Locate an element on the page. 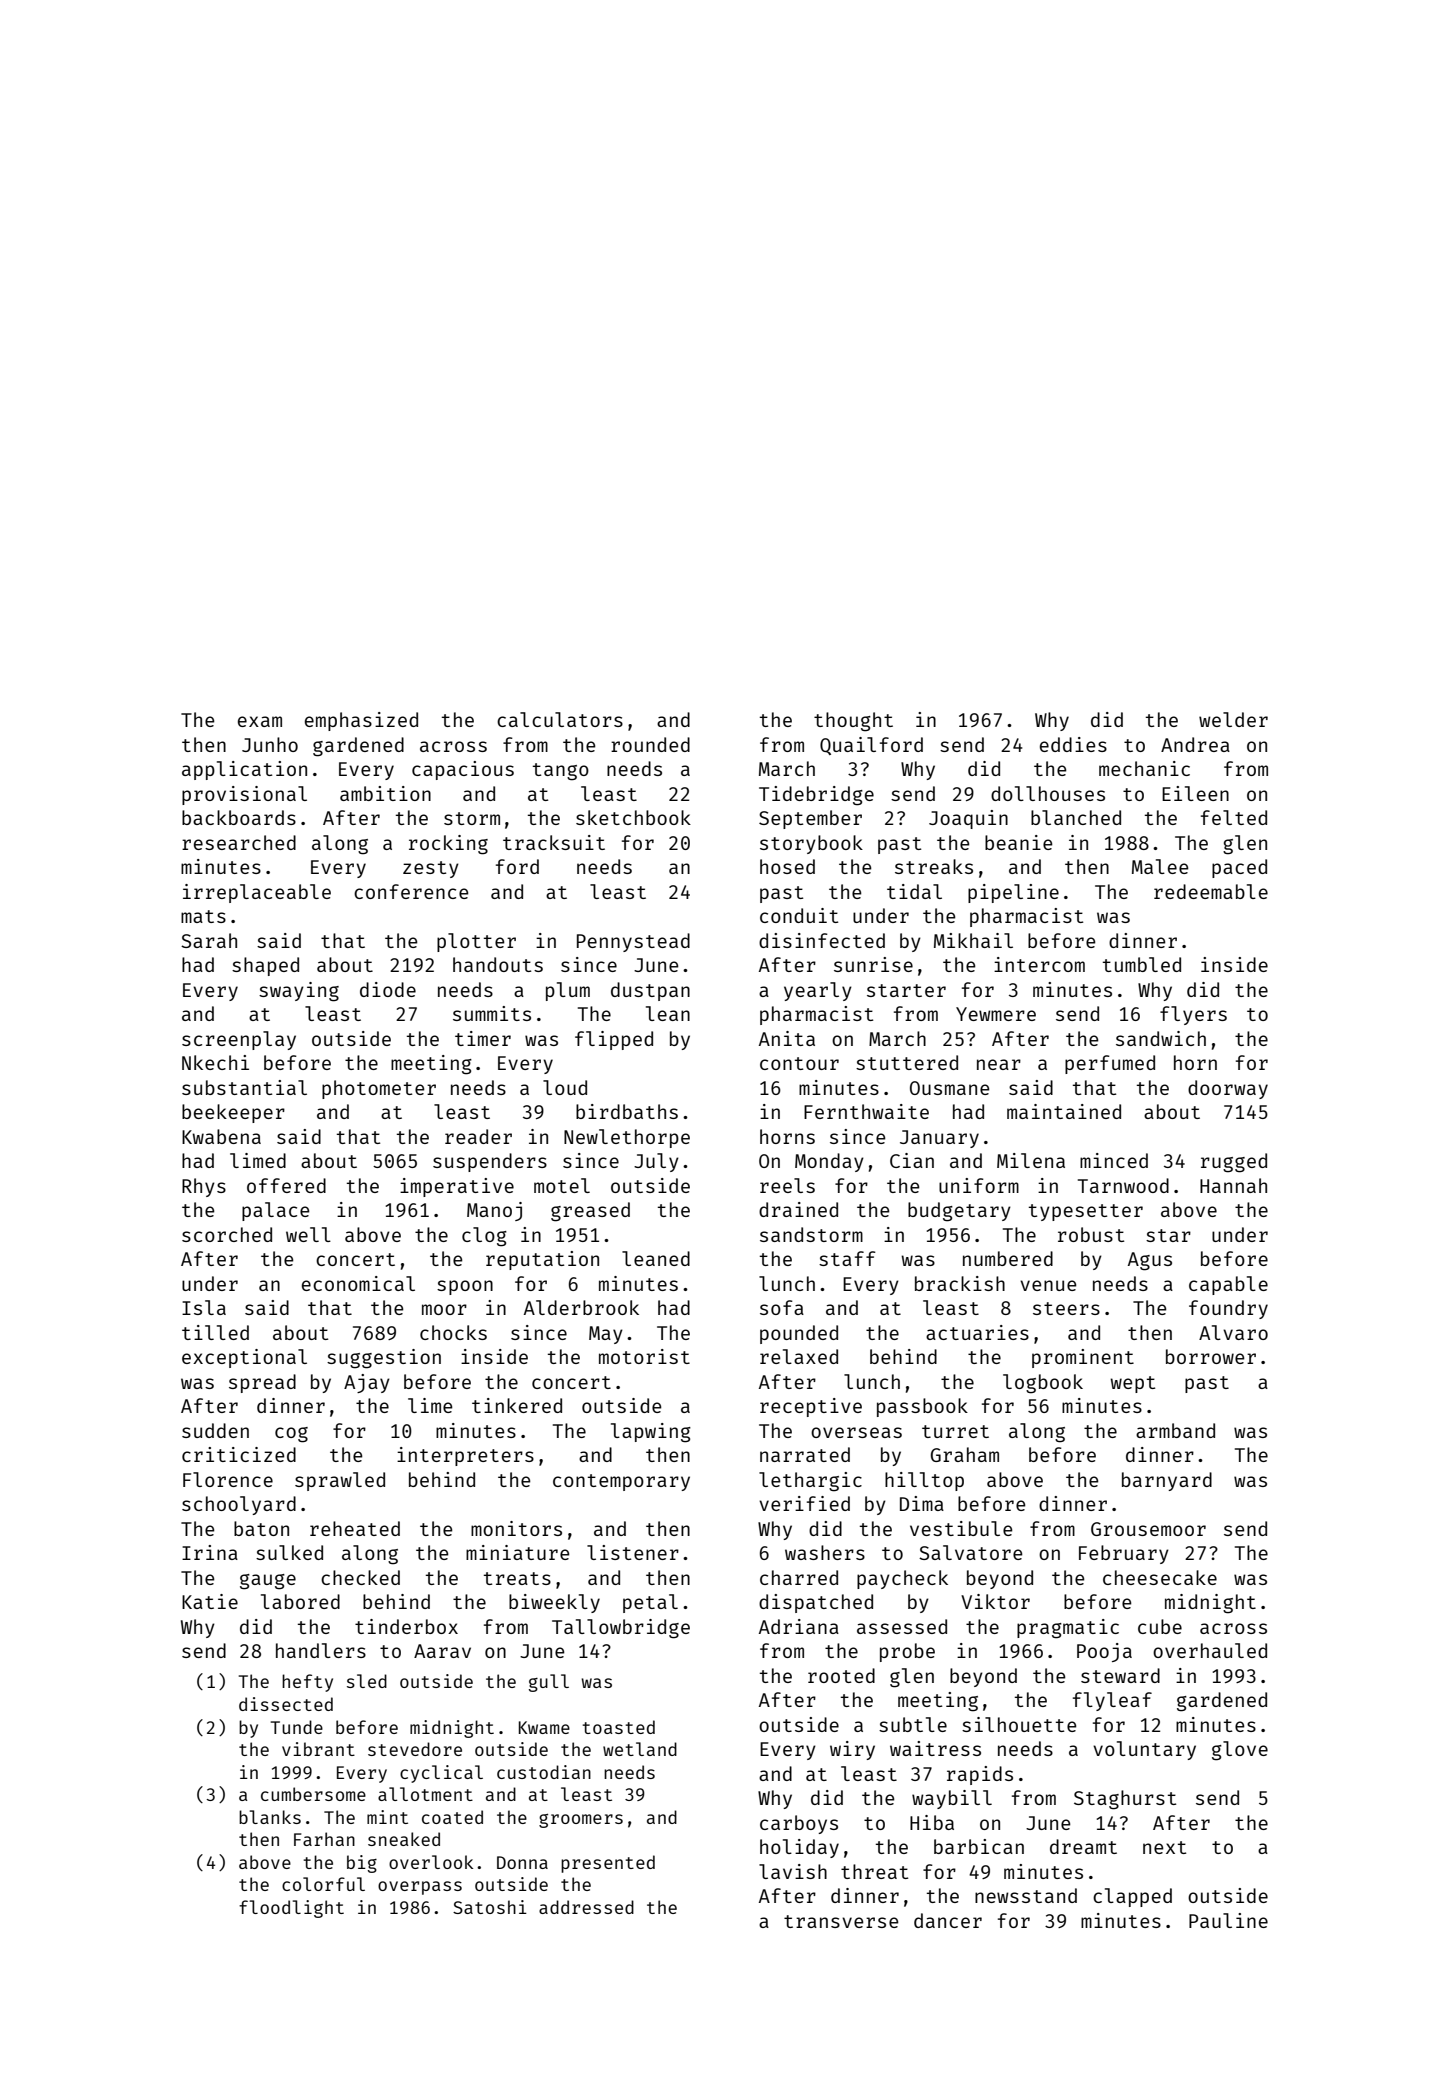 The width and height of the document is (1450, 2100). tidal is located at coordinates (914, 891).
